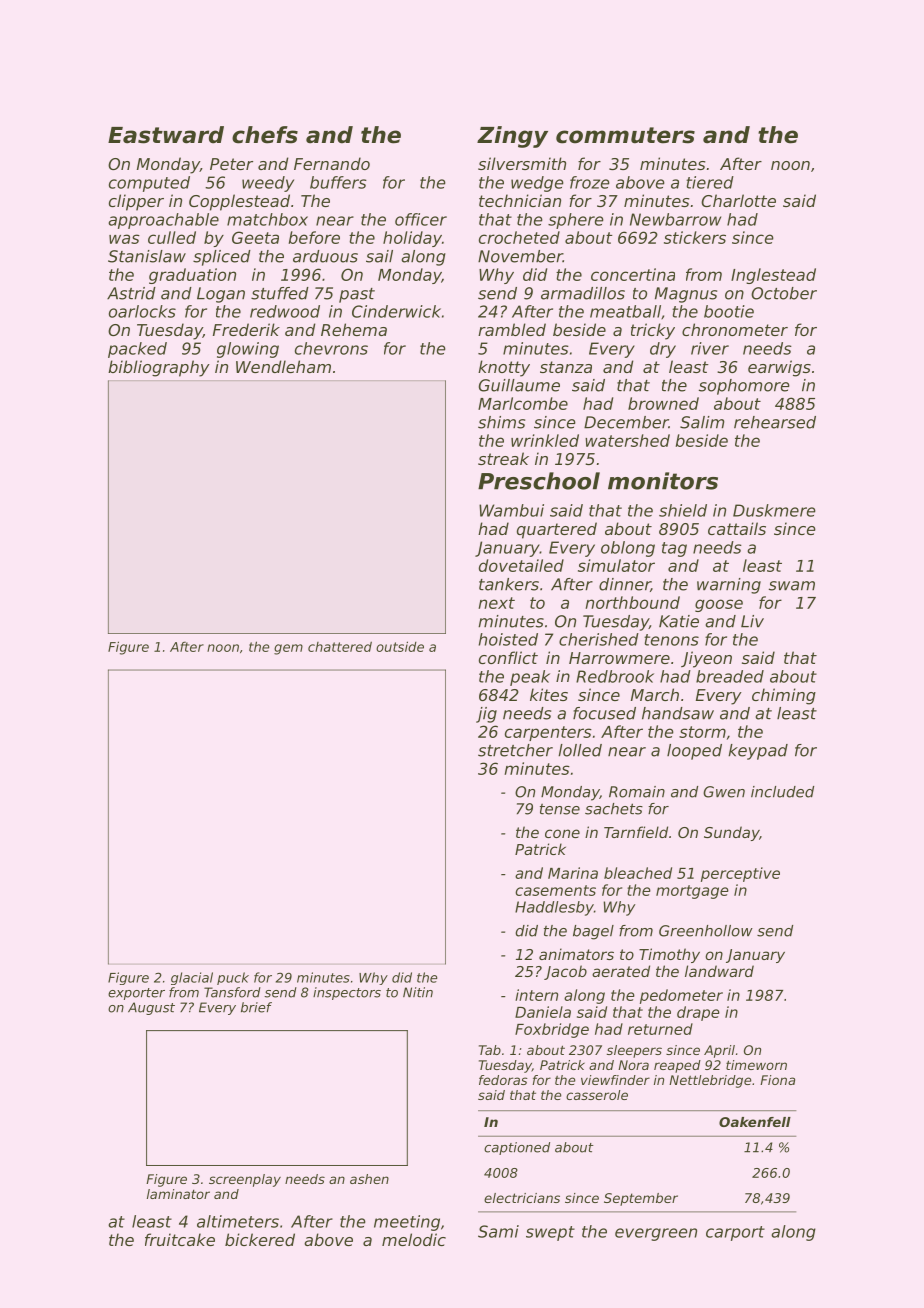 The width and height of the document is (924, 1308). Describe the element at coordinates (520, 200) in the document. I see `technician` at that location.
